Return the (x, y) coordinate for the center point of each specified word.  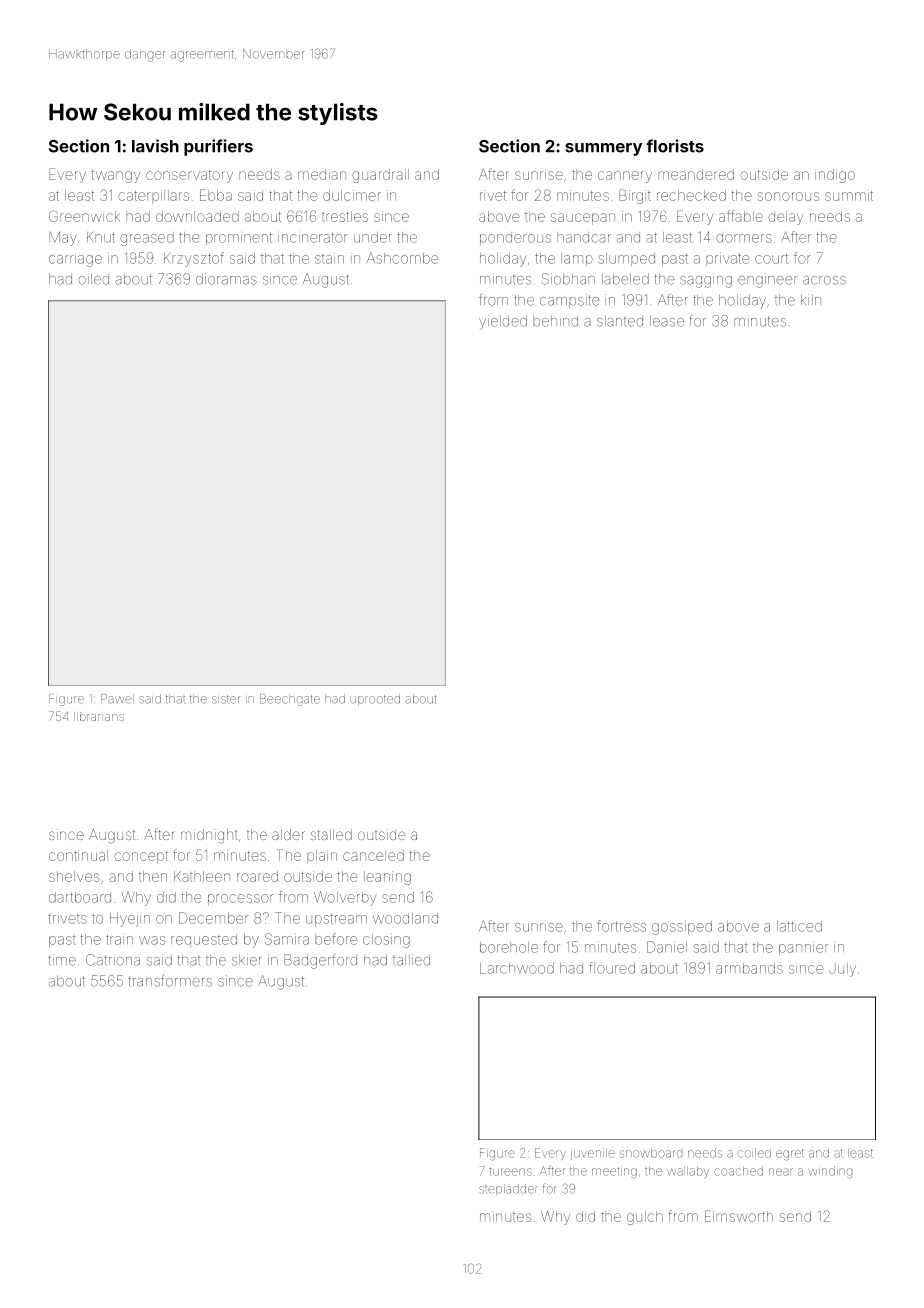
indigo (835, 176)
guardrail (380, 176)
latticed (799, 926)
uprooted (375, 699)
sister (226, 699)
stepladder (508, 1189)
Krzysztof (194, 259)
